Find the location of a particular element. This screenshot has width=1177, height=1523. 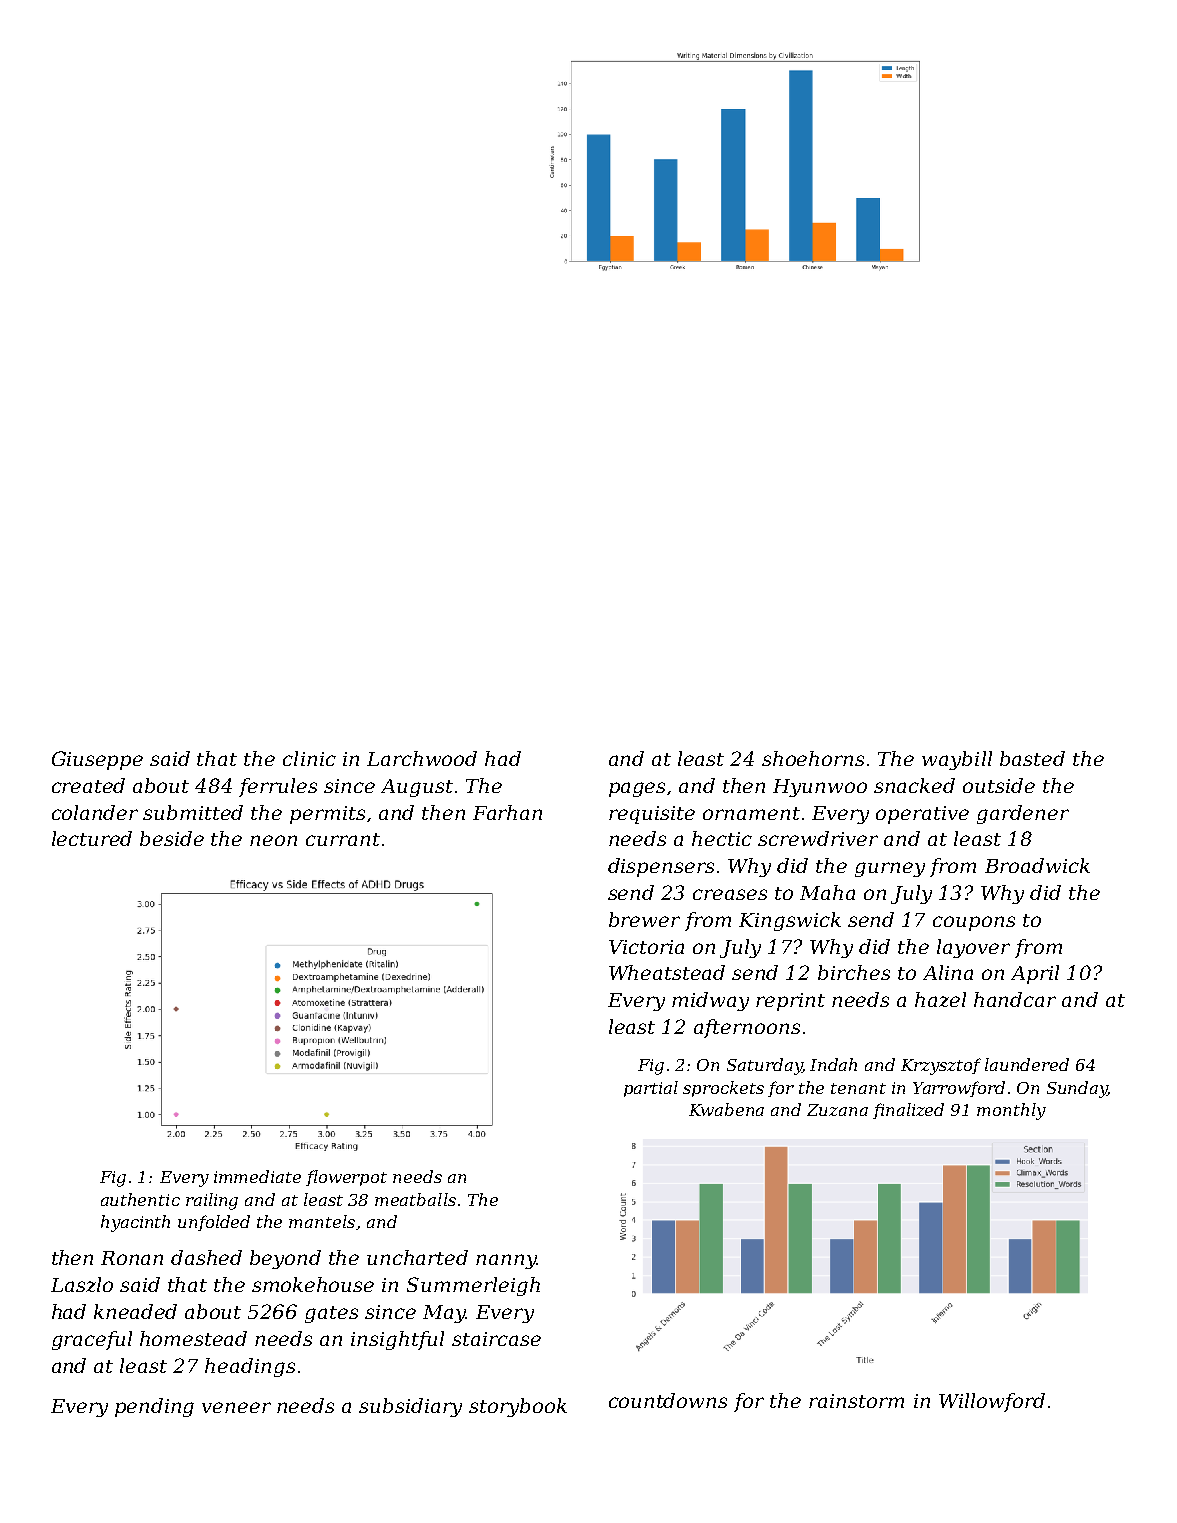

Willowford is located at coordinates (992, 1402).
